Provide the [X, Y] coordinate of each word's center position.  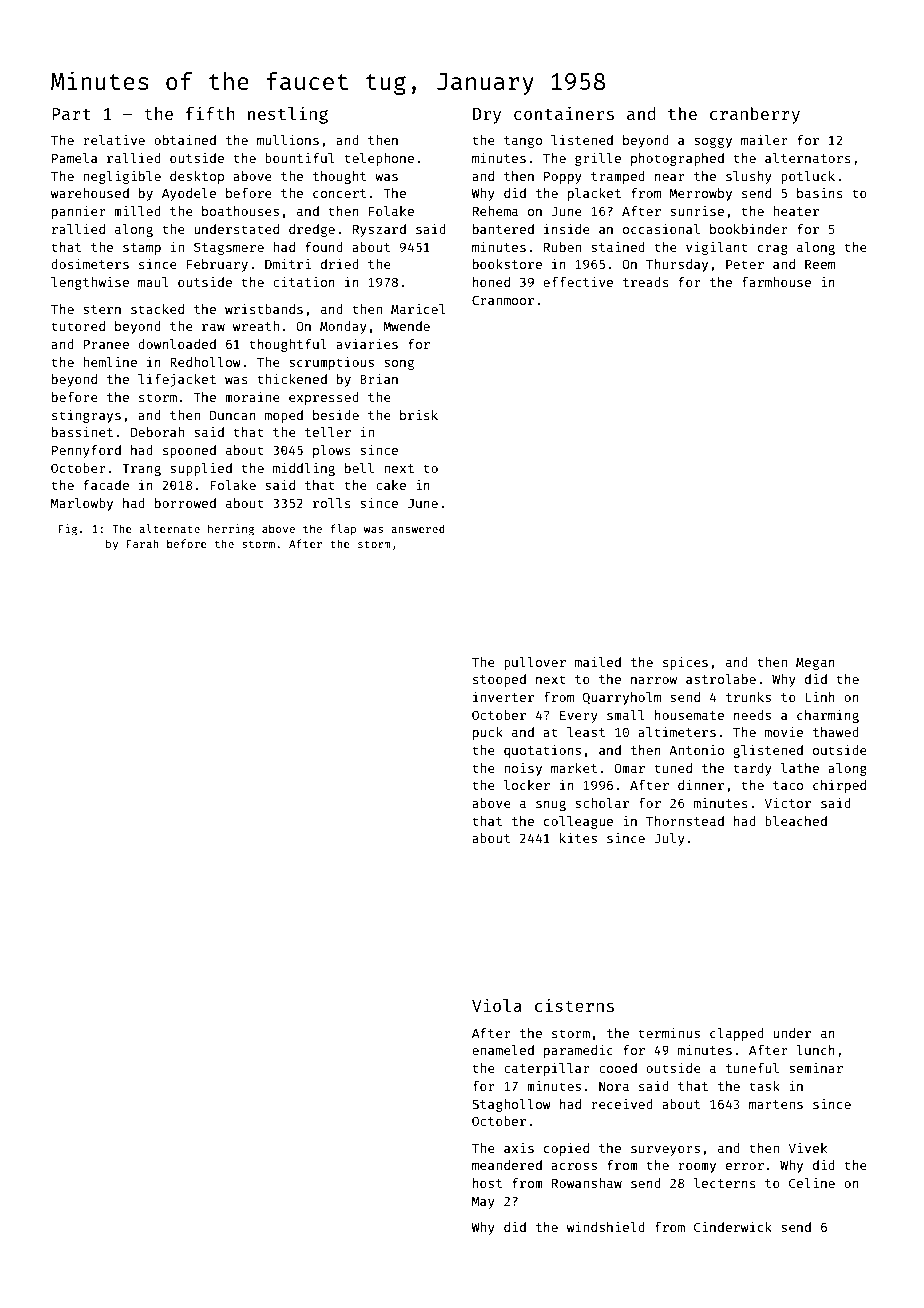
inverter [503, 697]
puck [488, 733]
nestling [288, 115]
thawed [836, 732]
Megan [815, 663]
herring [231, 530]
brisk [419, 415]
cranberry [755, 115]
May [483, 1202]
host [487, 1183]
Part [71, 114]
